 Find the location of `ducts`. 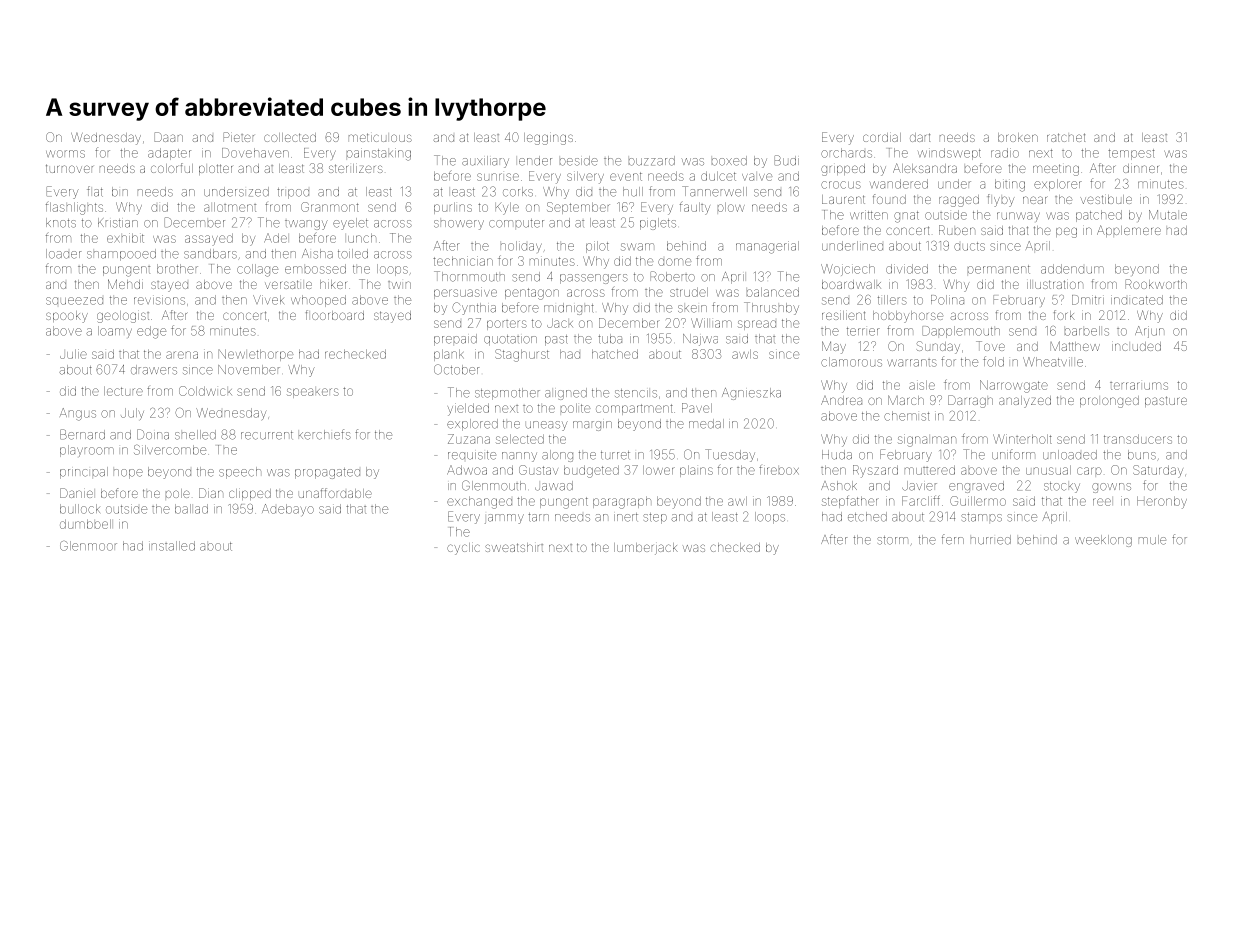

ducts is located at coordinates (969, 246).
